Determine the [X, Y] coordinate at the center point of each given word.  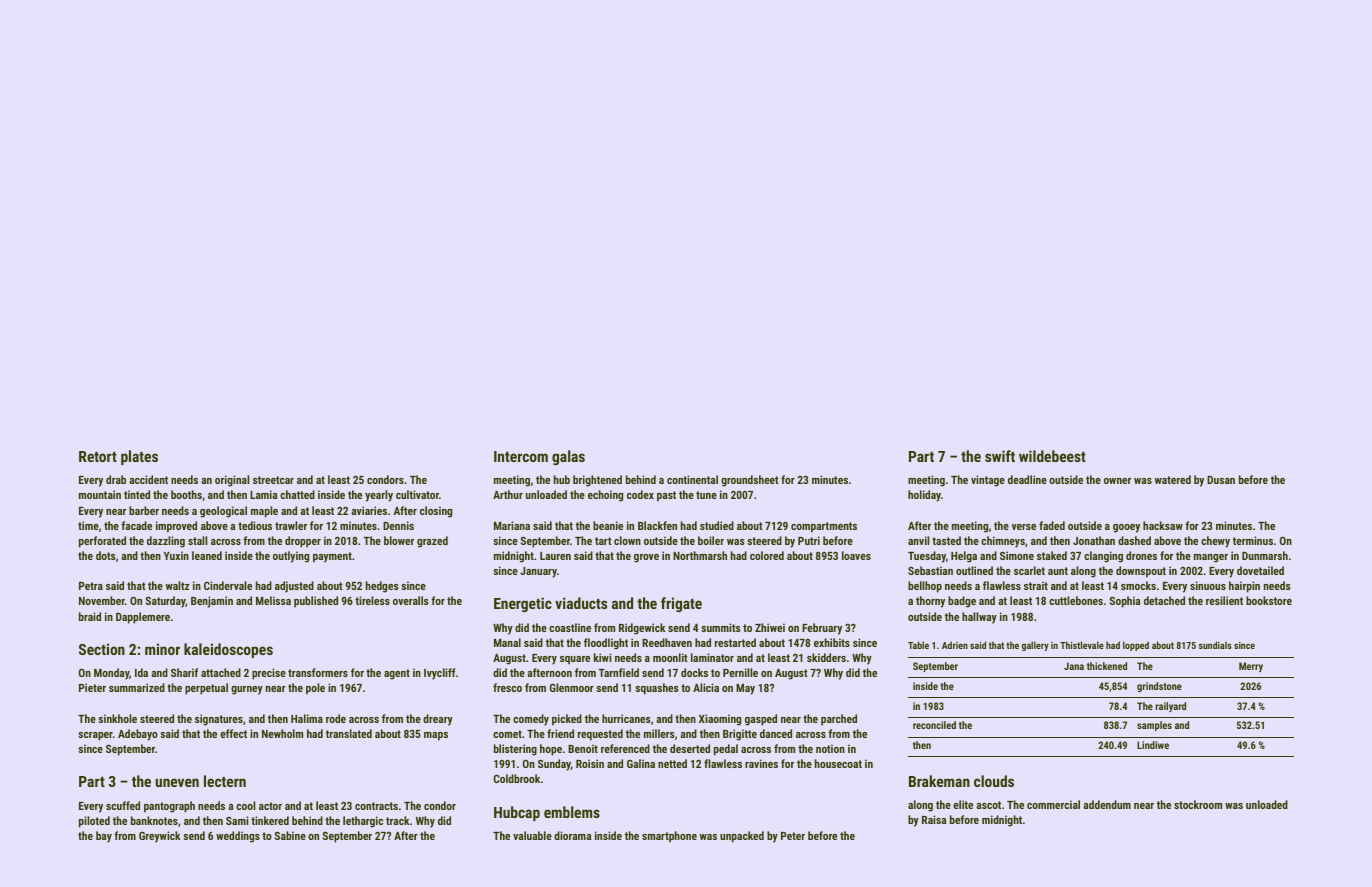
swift [1000, 456]
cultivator [417, 494]
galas [568, 457]
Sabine [290, 835]
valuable [532, 835]
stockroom [1198, 804]
